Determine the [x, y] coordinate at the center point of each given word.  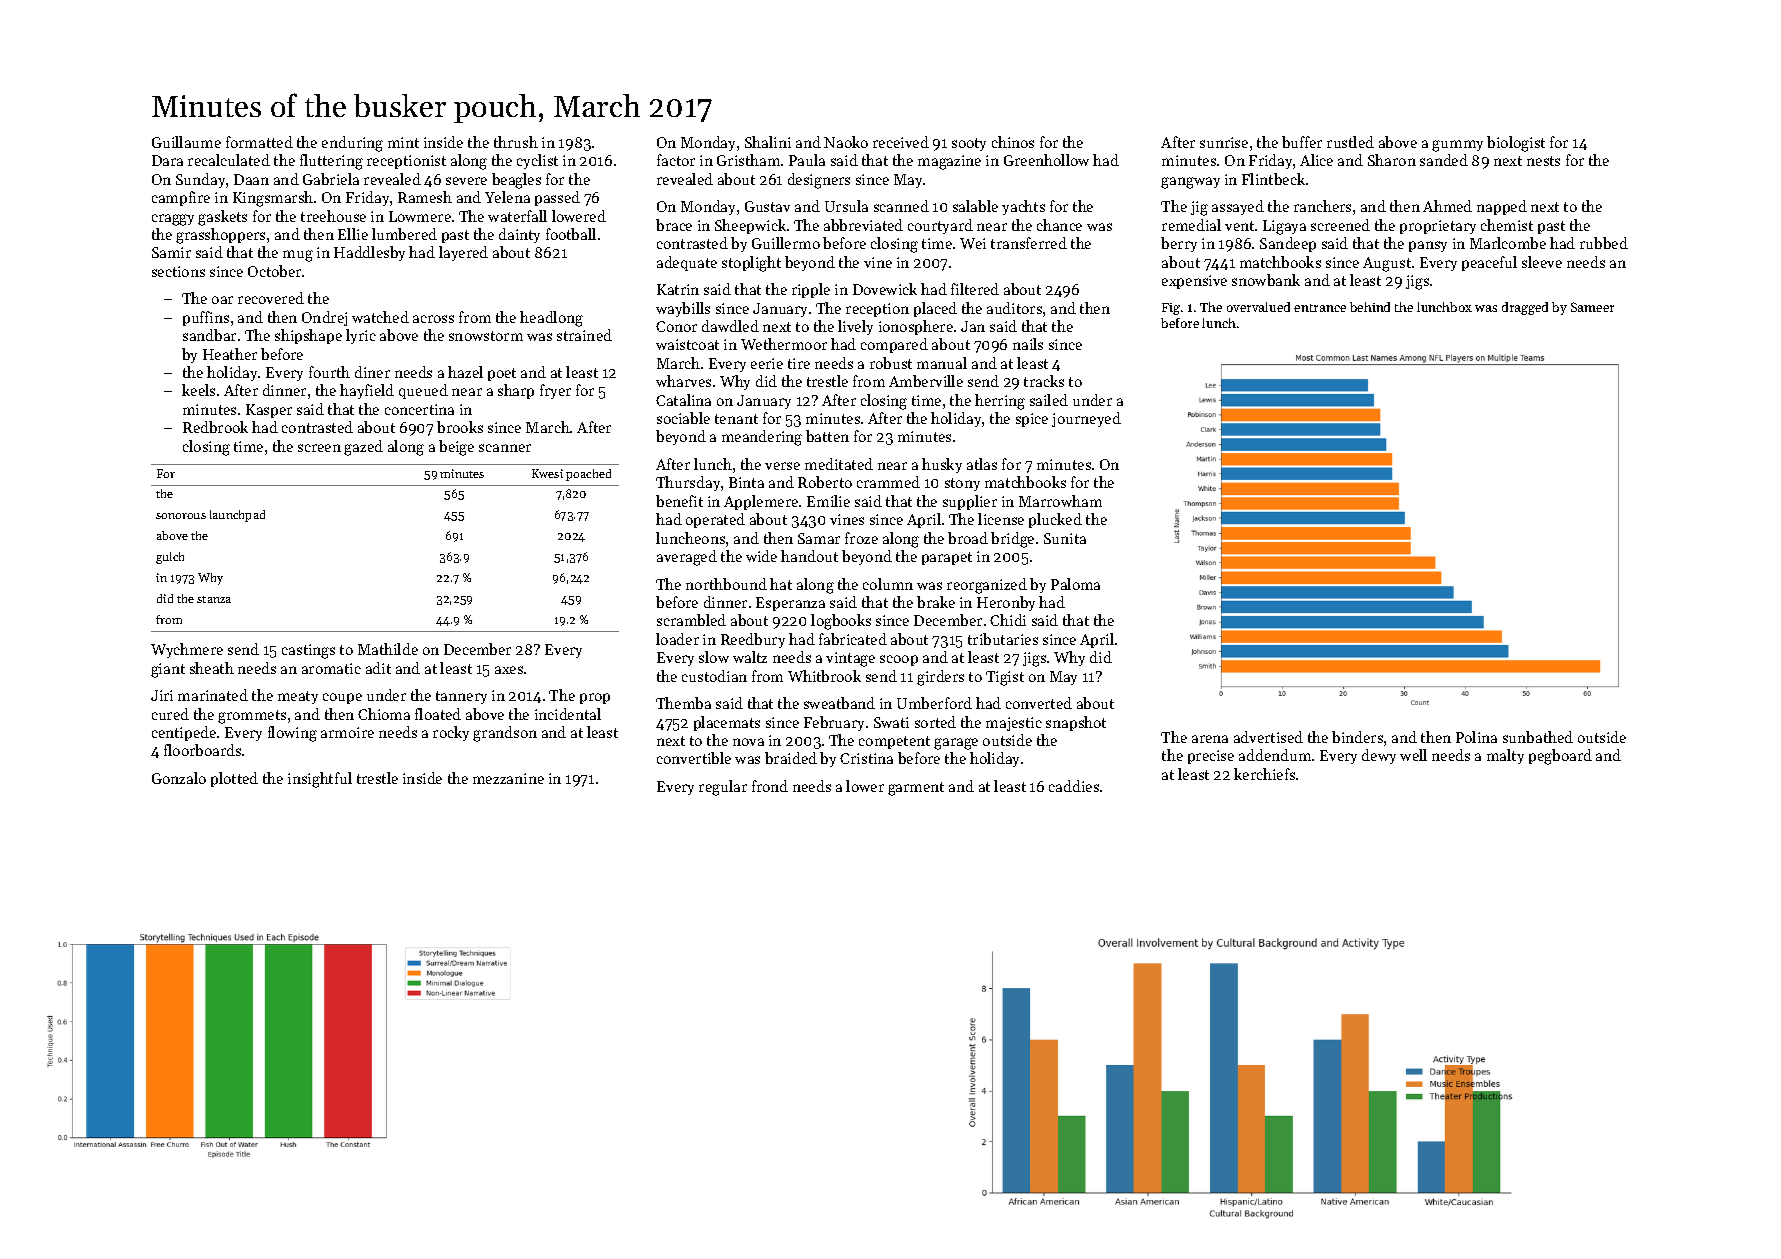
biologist [1516, 144]
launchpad [237, 516]
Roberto [825, 482]
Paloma [1075, 584]
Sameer [1592, 307]
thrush [516, 142]
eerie [767, 363]
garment [916, 789]
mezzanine [508, 778]
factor [676, 160]
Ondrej [324, 318]
